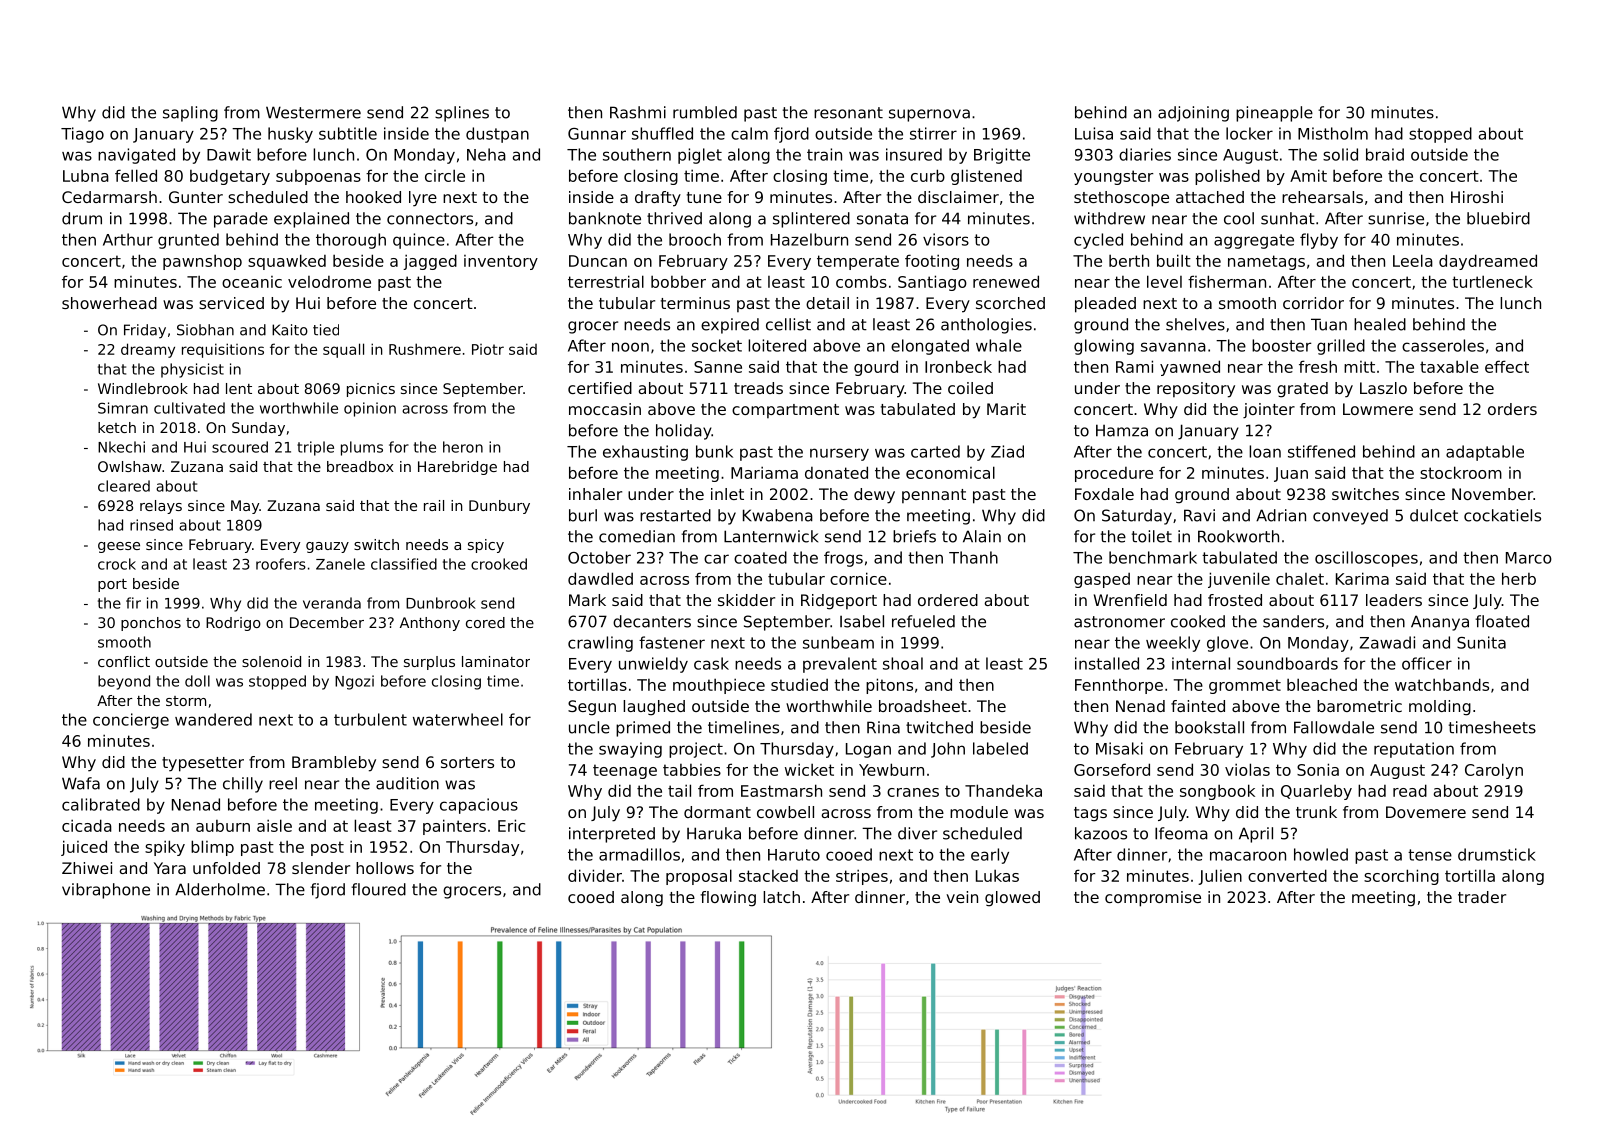 The height and width of the page is (1142, 1616). What do you see at coordinates (711, 663) in the page?
I see `cask` at bounding box center [711, 663].
